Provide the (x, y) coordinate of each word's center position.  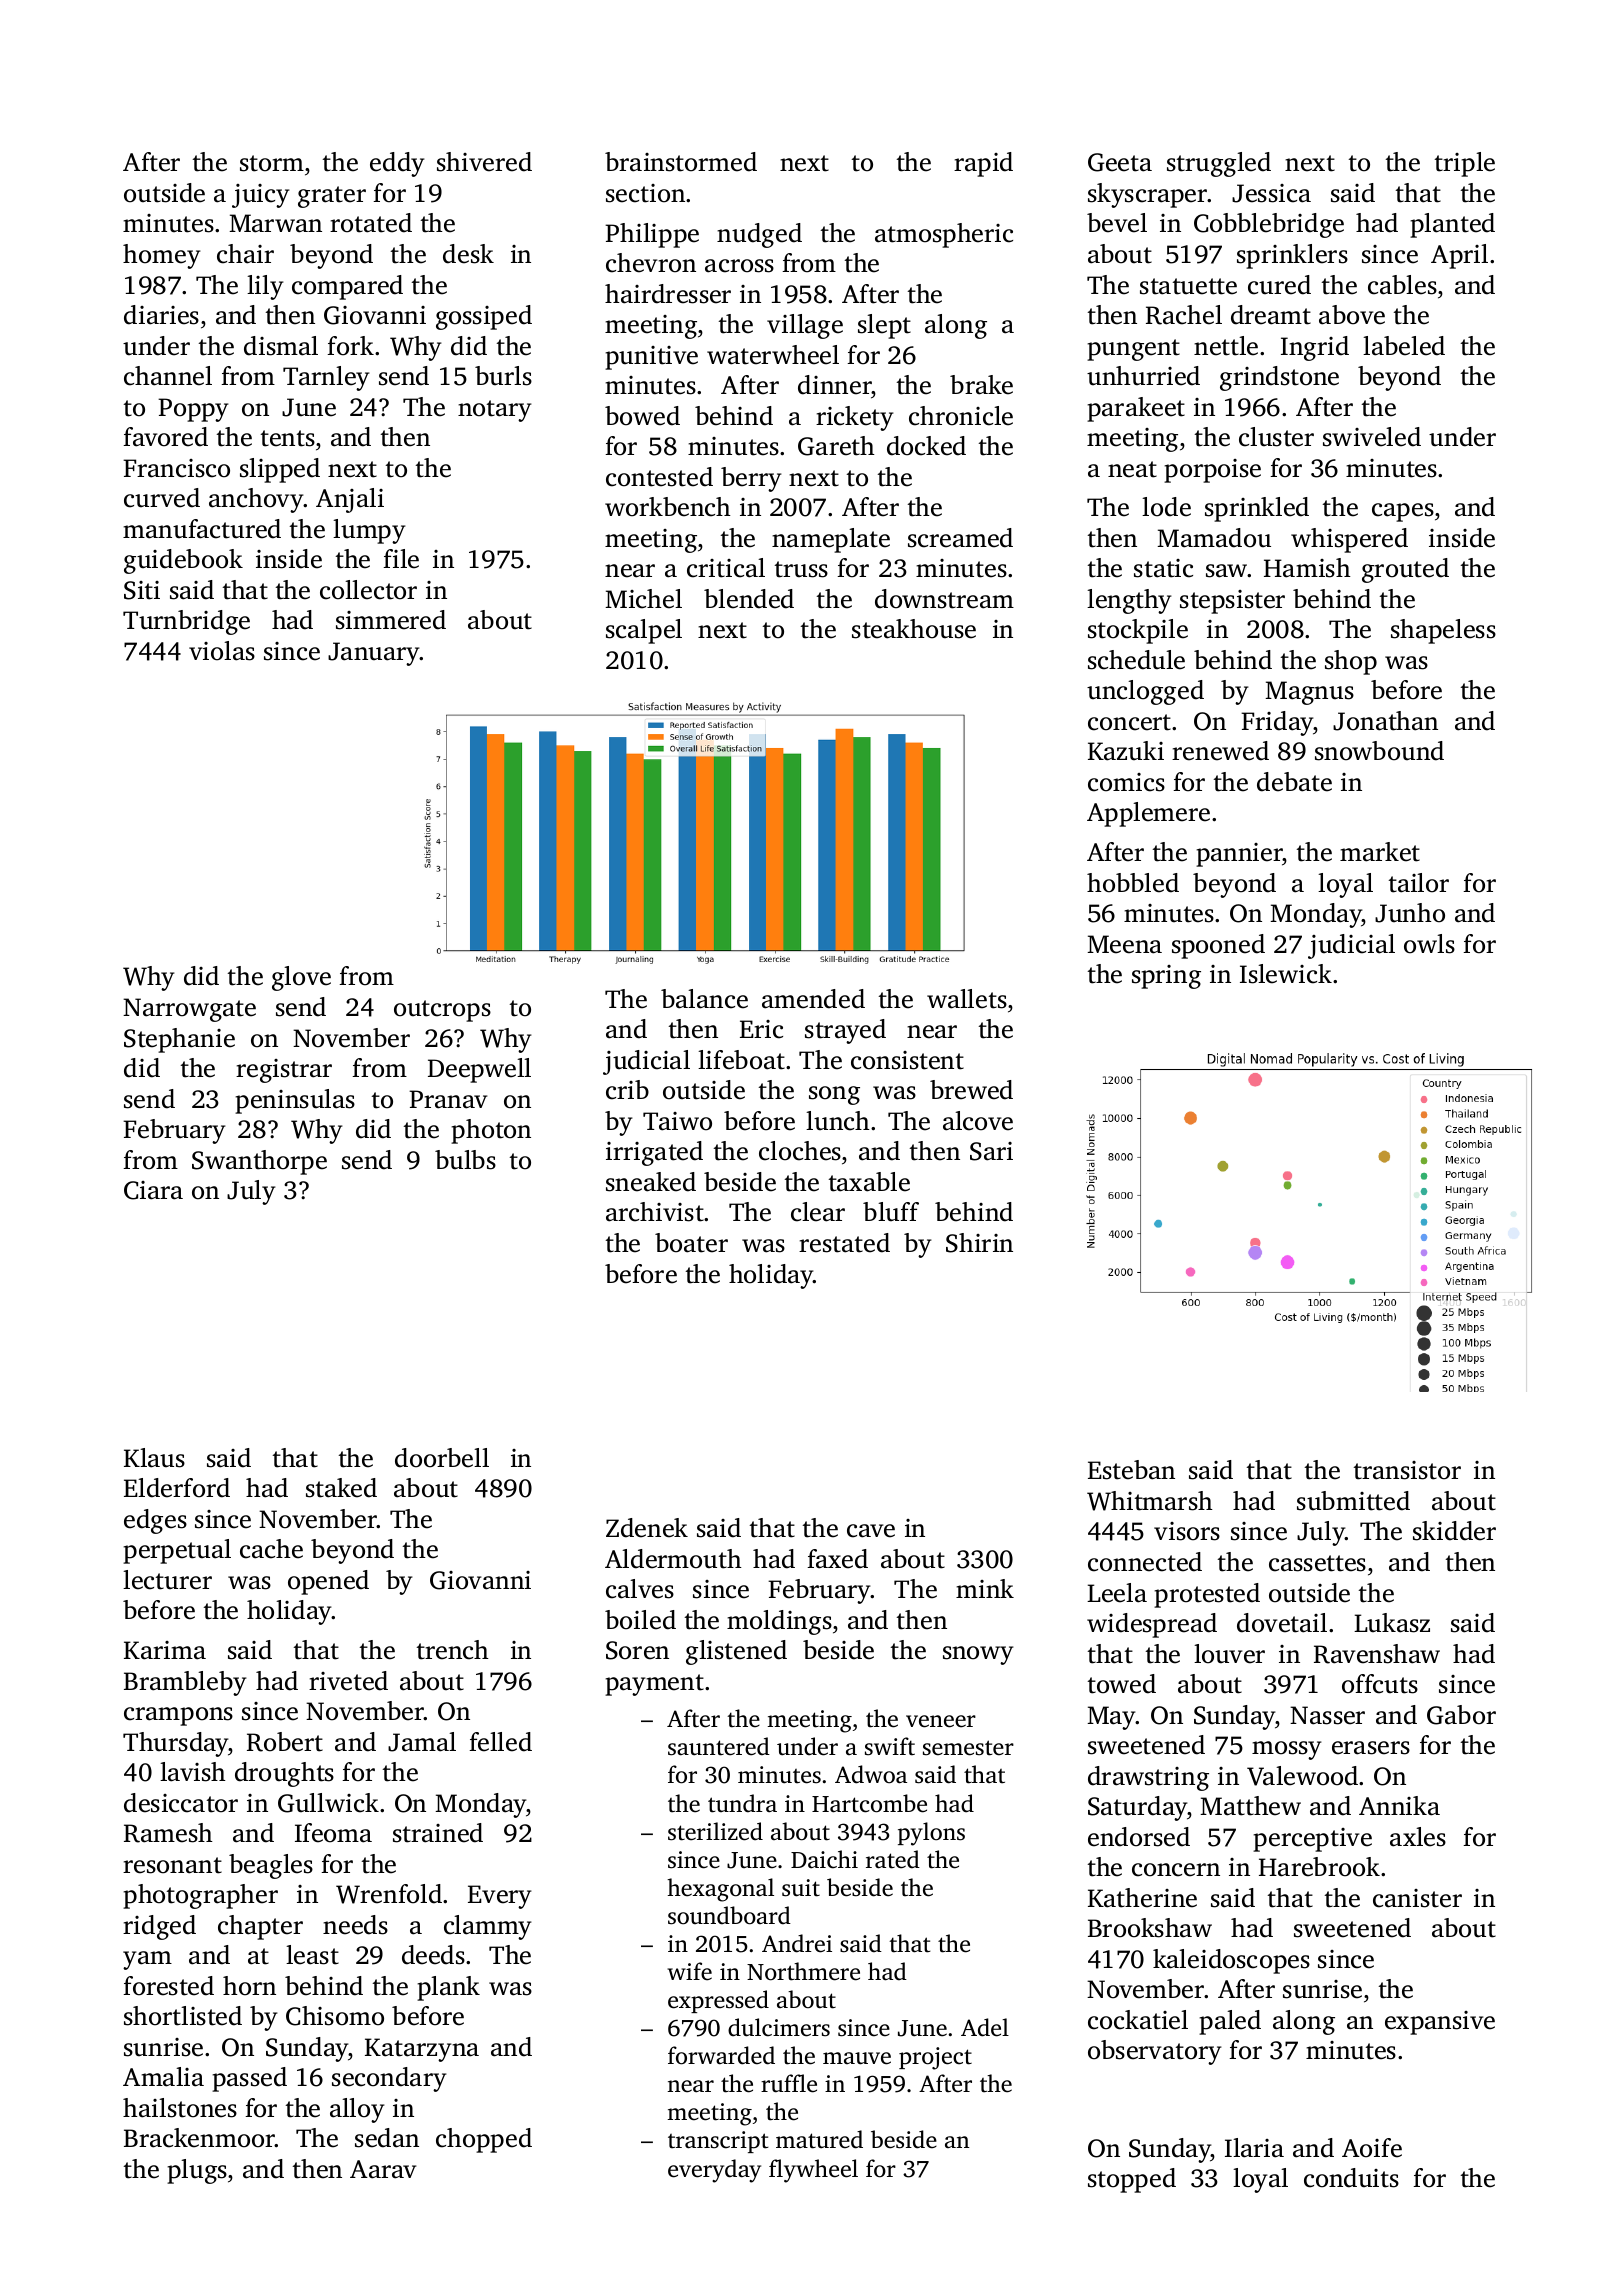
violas (222, 651)
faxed (837, 1559)
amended (813, 999)
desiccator (181, 1803)
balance (704, 999)
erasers (1371, 1748)
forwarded (721, 2055)
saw (1227, 571)
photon (491, 1131)
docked (926, 446)
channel (168, 376)
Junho (1410, 913)
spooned (1218, 946)
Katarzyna (422, 2050)
